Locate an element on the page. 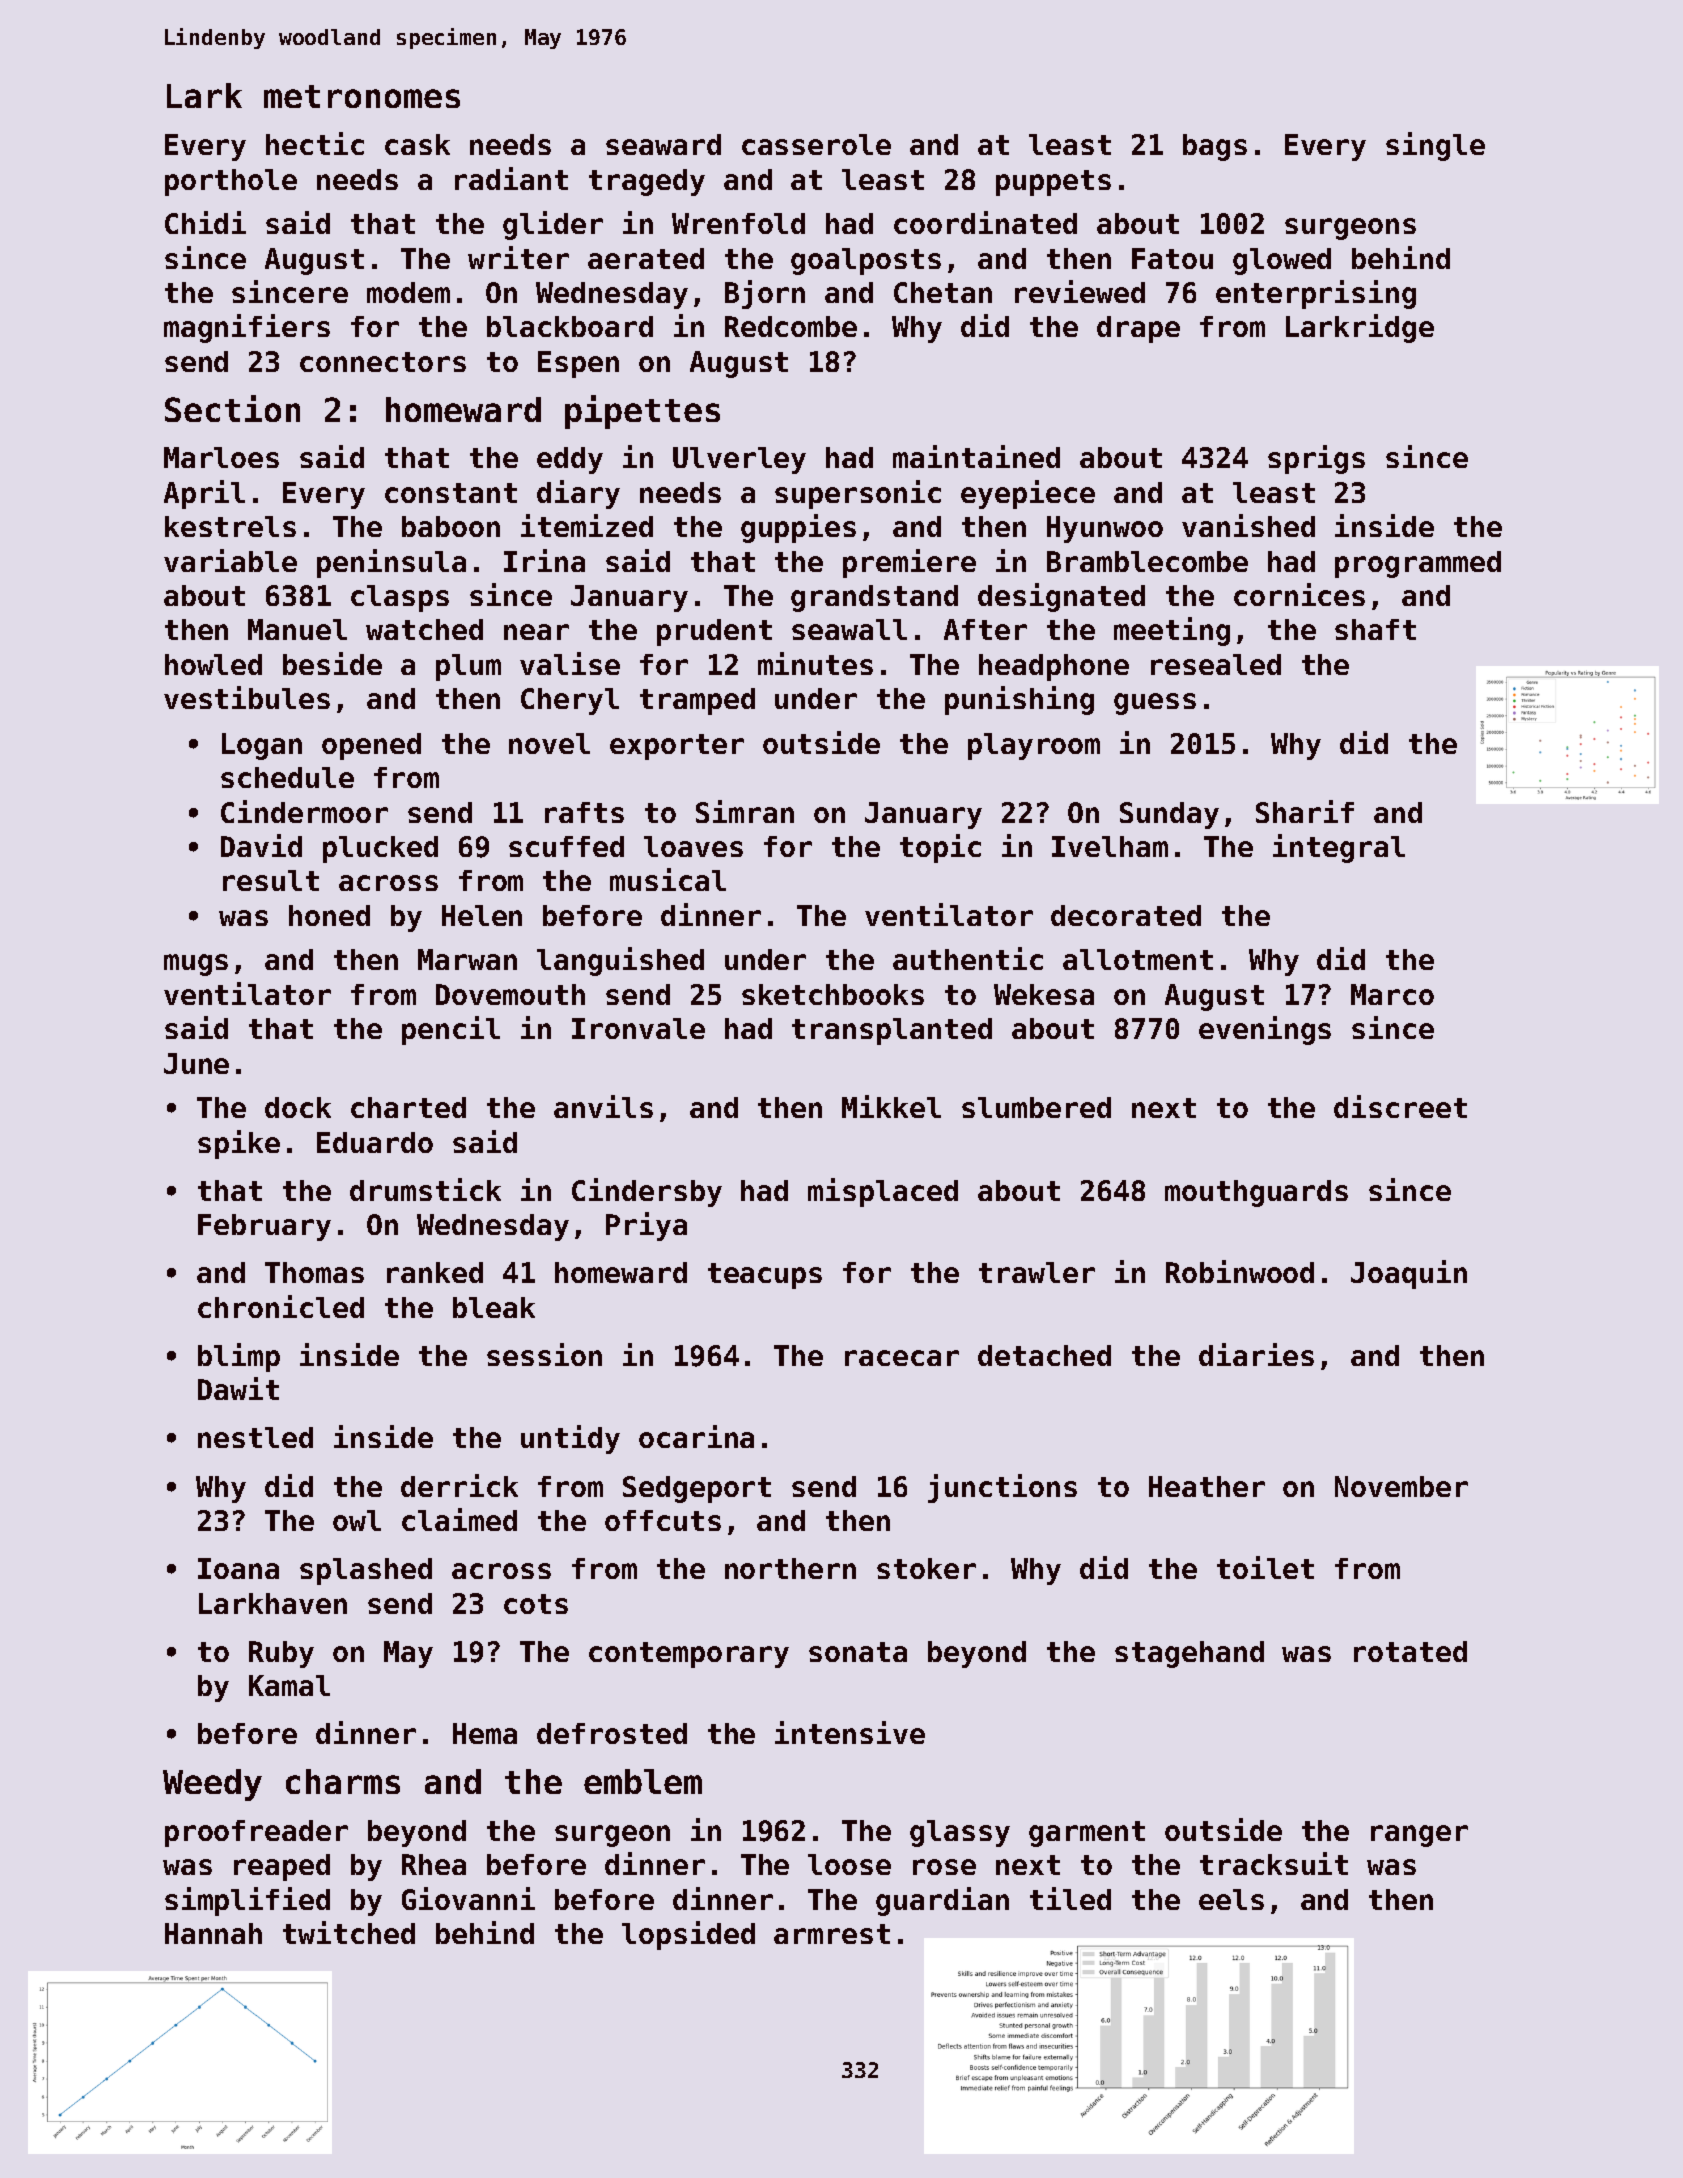 This document has height=2178, width=1683. sonata is located at coordinates (858, 1652).
